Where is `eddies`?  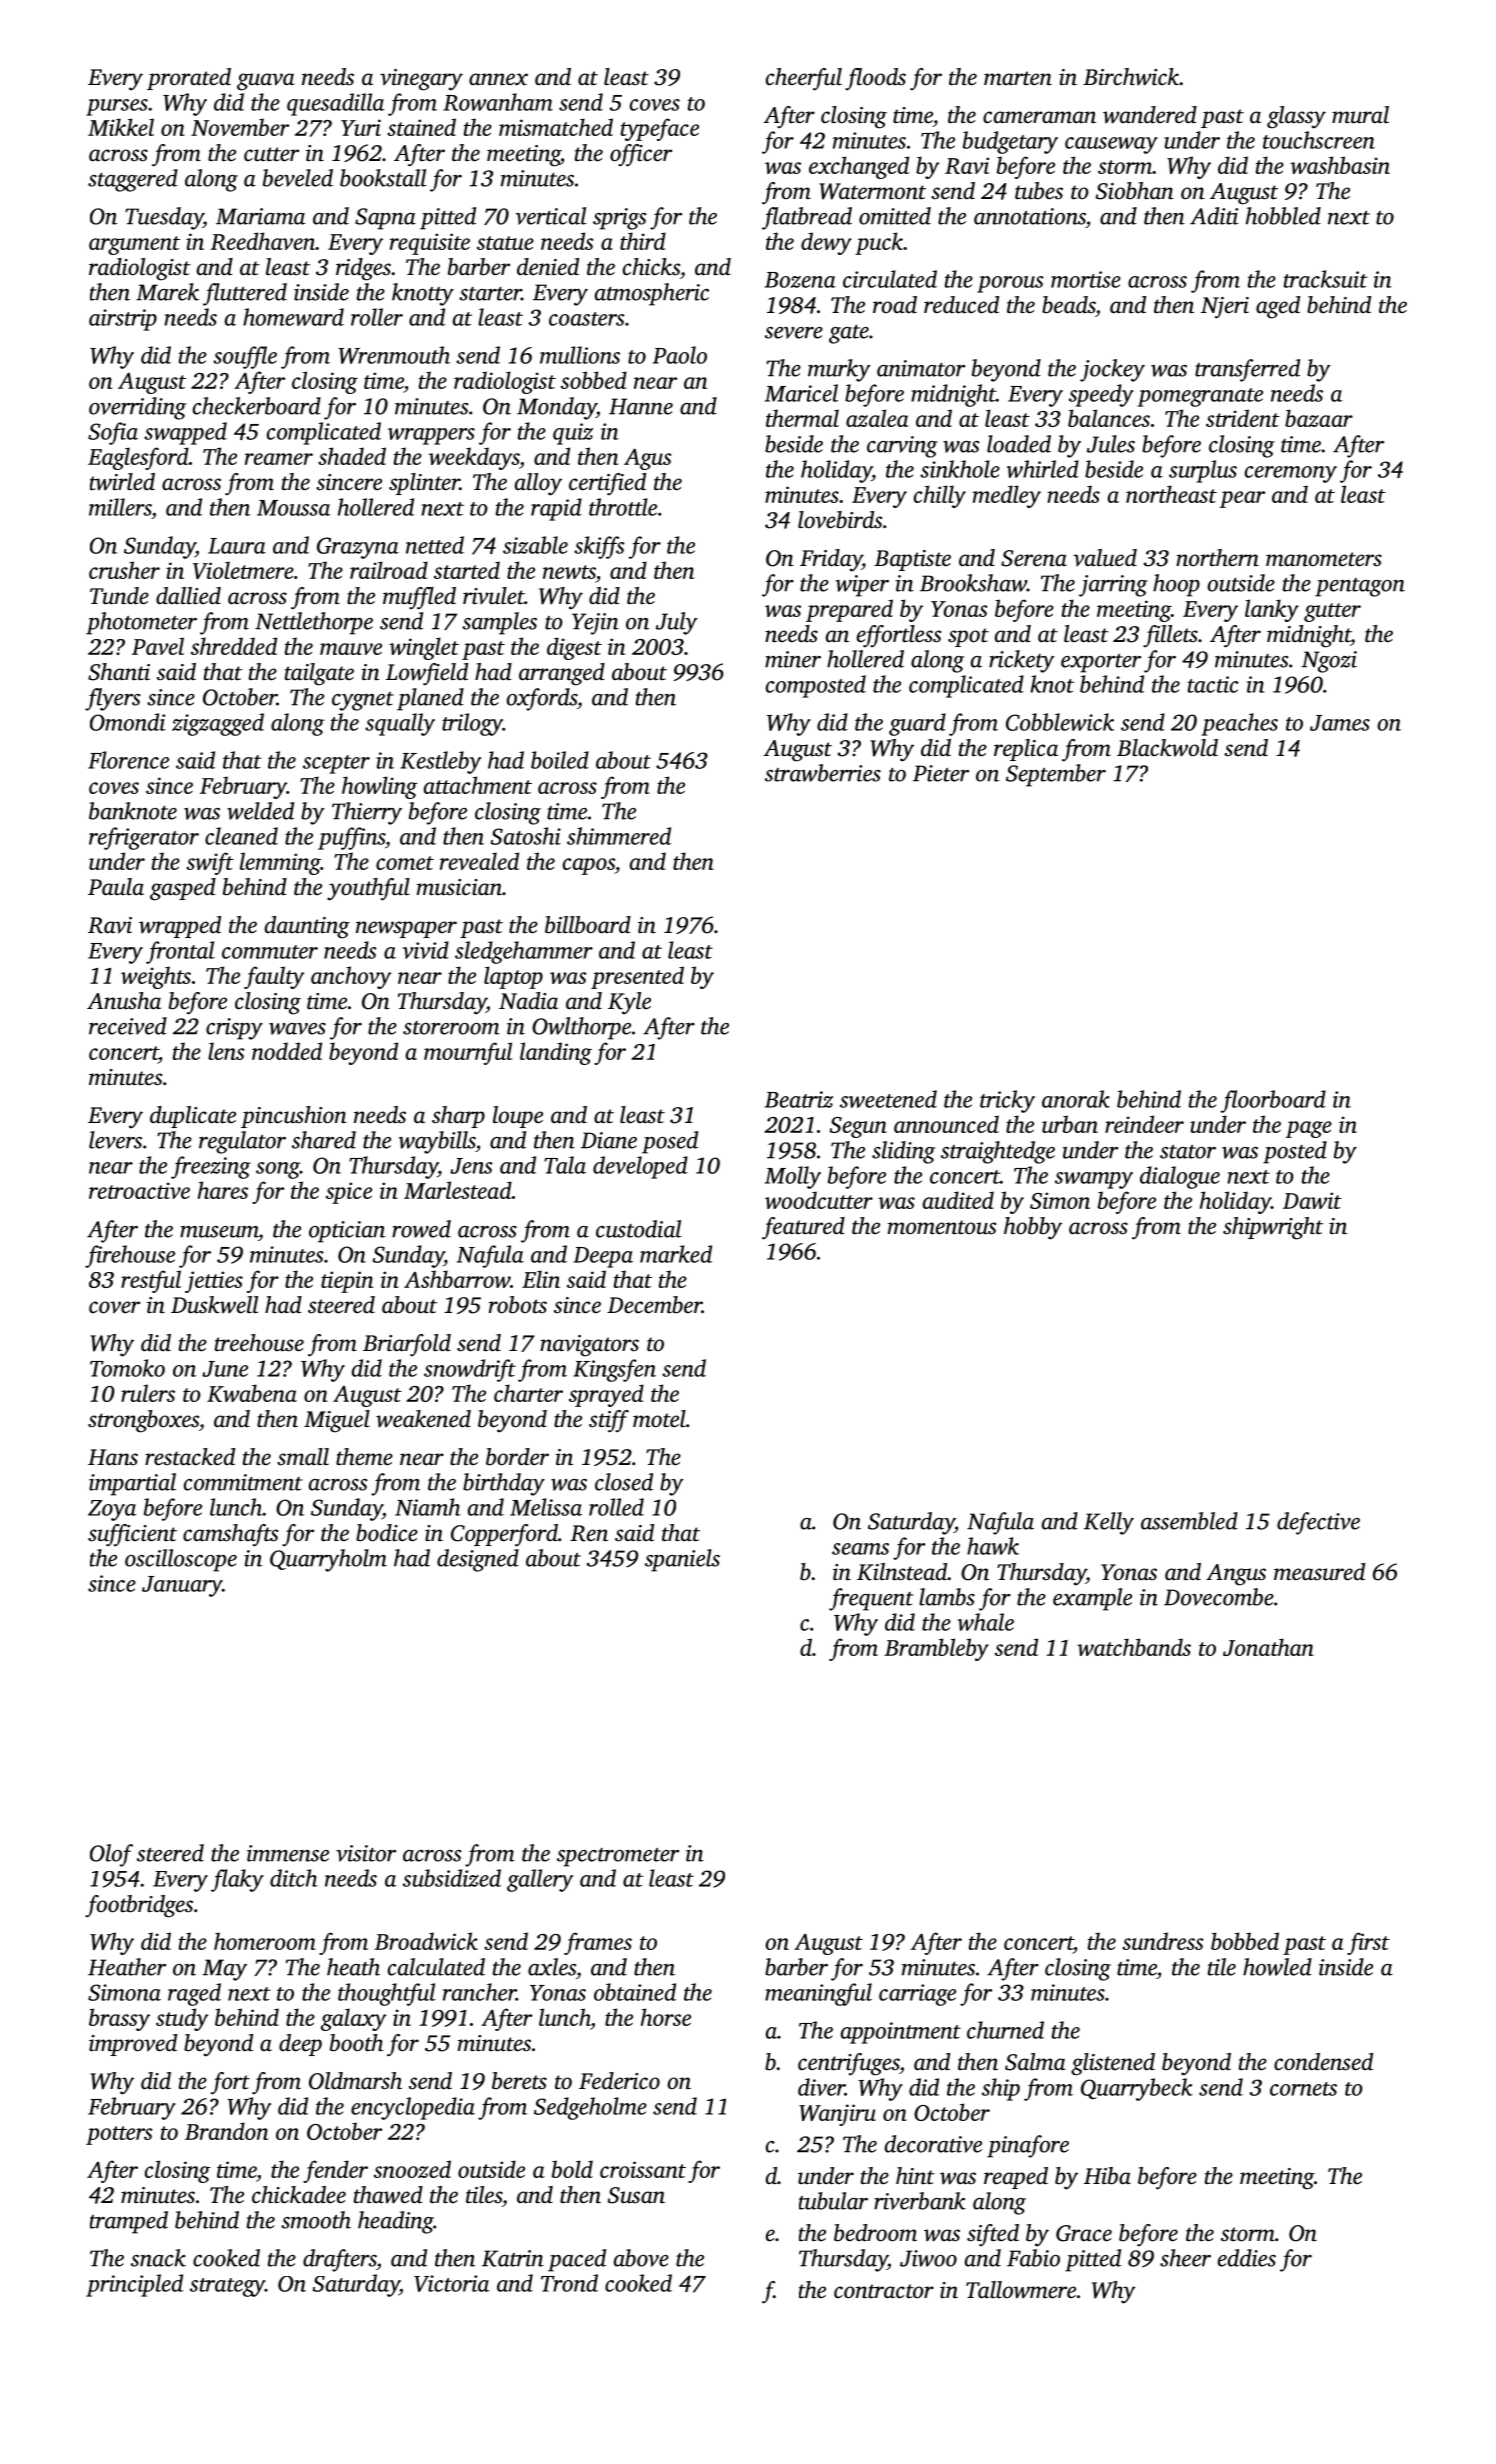 eddies is located at coordinates (1247, 2258).
